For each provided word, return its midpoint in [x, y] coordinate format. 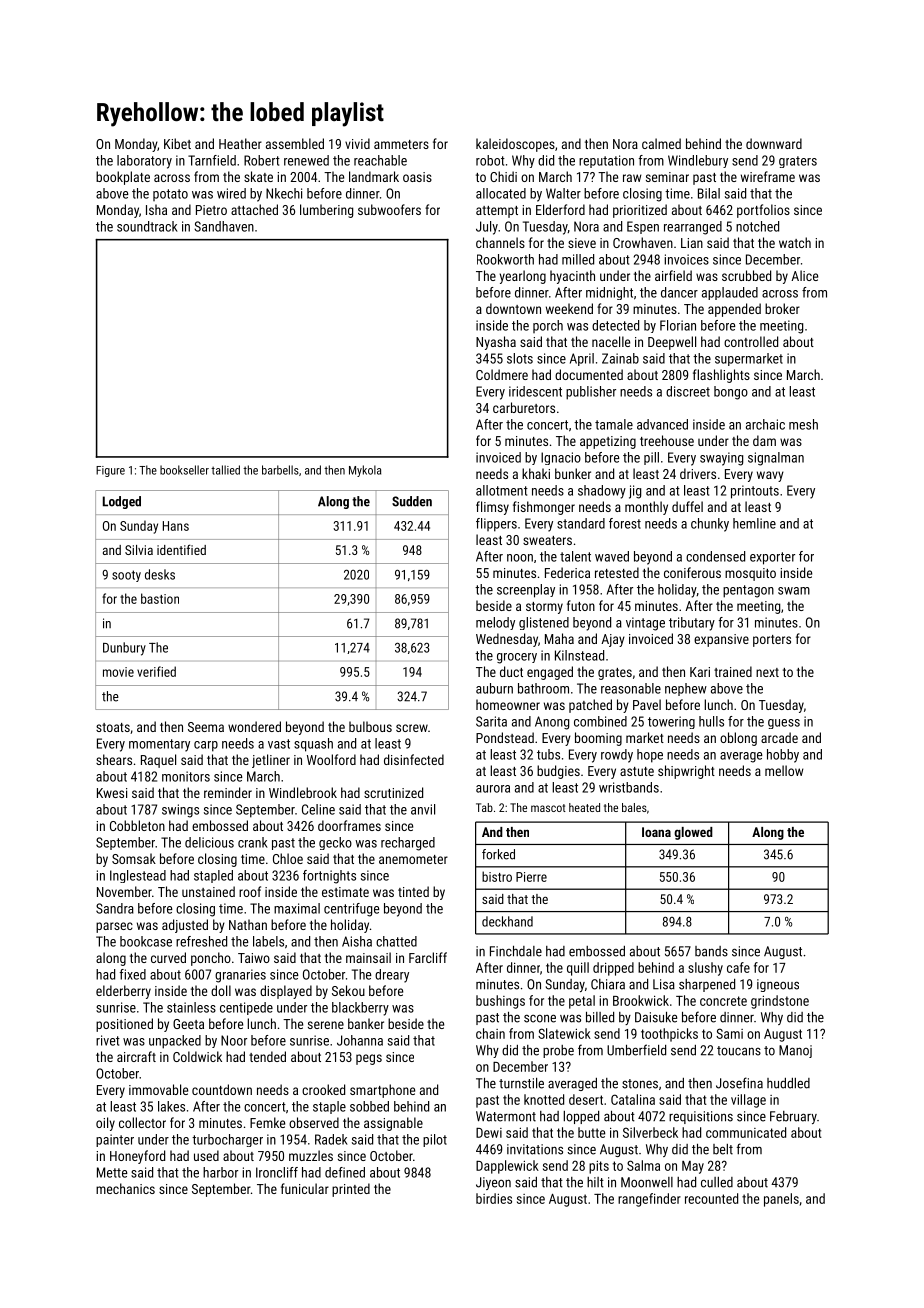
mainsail [368, 957]
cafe [738, 967]
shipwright [686, 772]
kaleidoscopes [515, 145]
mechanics [125, 1188]
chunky [710, 525]
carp [206, 746]
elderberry [123, 992]
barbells [280, 470]
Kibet [177, 143]
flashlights [721, 376]
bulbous [370, 726]
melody [495, 623]
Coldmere [502, 374]
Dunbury [124, 649]
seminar [667, 177]
